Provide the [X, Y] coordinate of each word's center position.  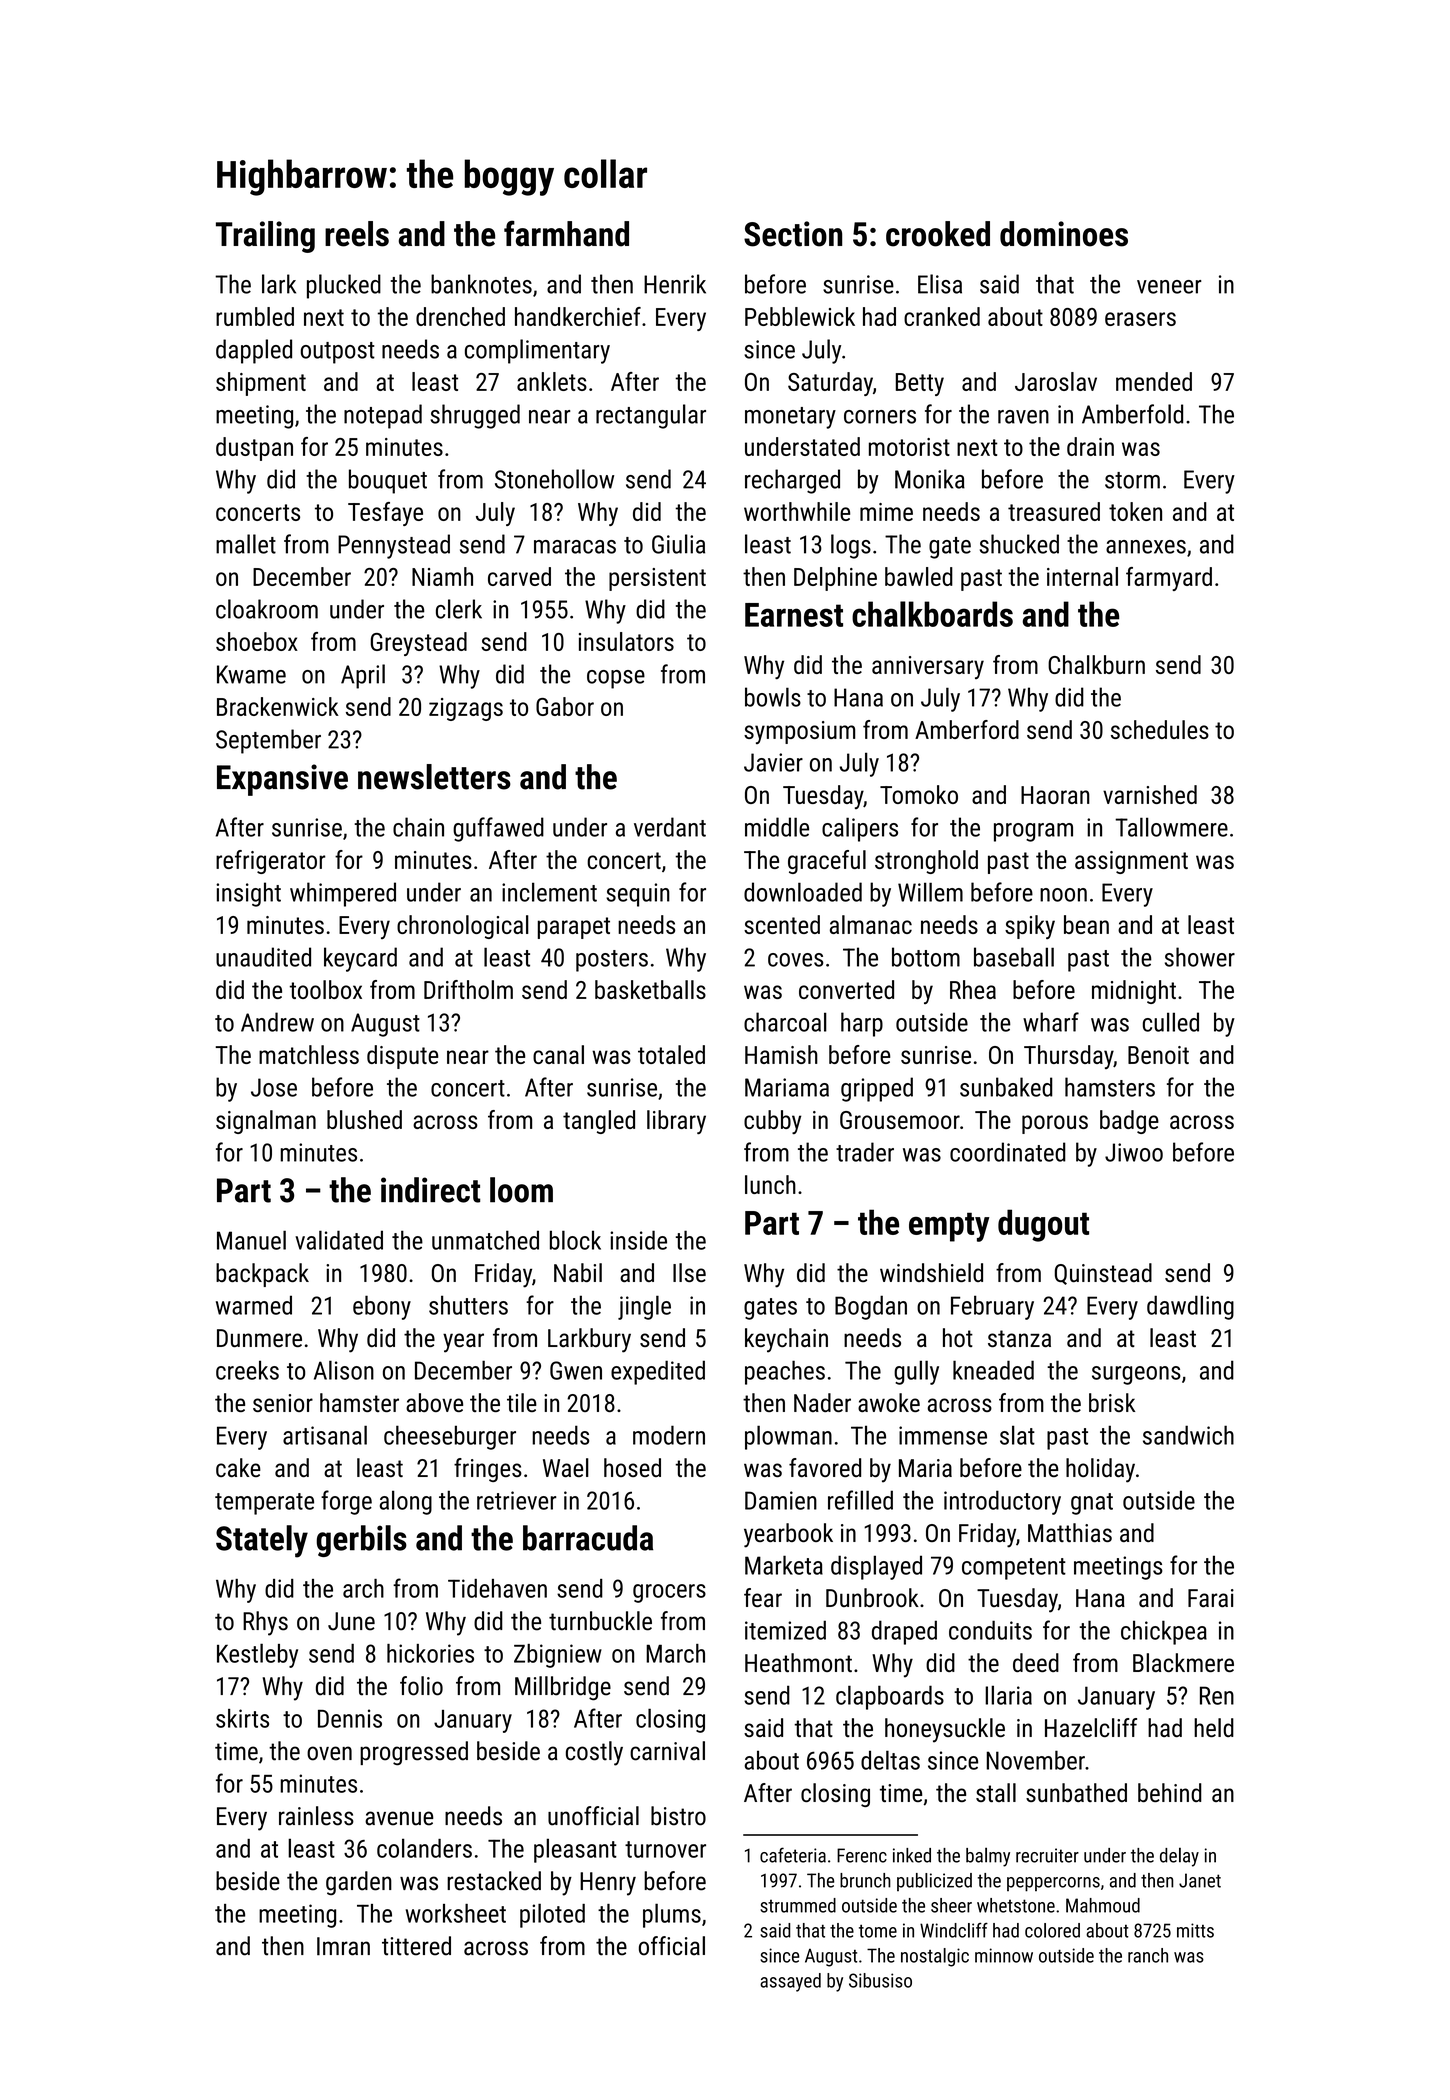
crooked [938, 234]
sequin [638, 895]
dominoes [1064, 234]
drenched [460, 316]
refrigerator [270, 862]
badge [1129, 1122]
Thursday [1068, 1057]
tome [878, 1931]
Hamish [781, 1054]
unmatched [485, 1240]
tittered [416, 1946]
